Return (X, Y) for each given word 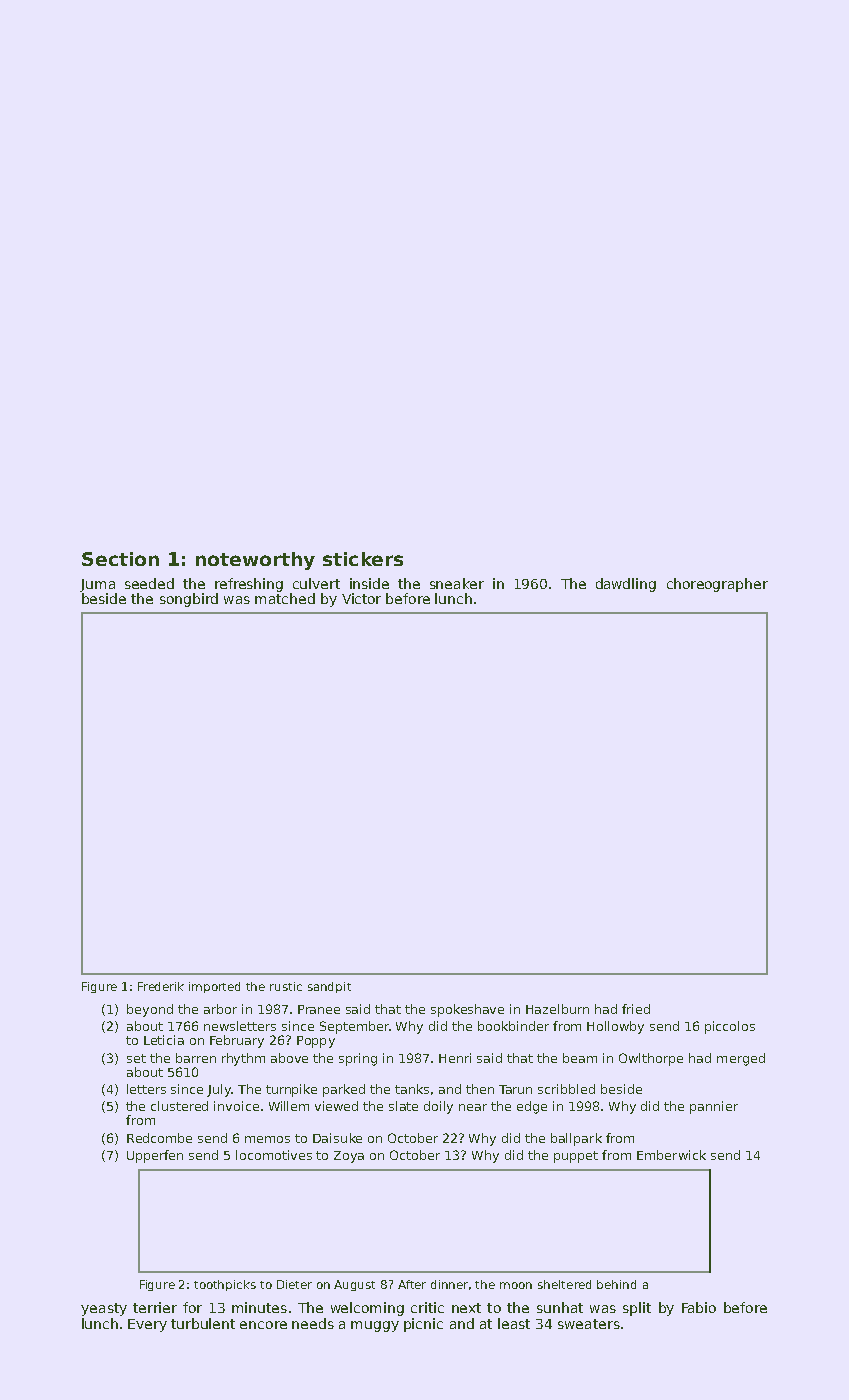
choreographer (717, 585)
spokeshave (467, 1010)
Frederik (161, 986)
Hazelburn (557, 1009)
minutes (259, 1307)
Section (120, 559)
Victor (361, 598)
